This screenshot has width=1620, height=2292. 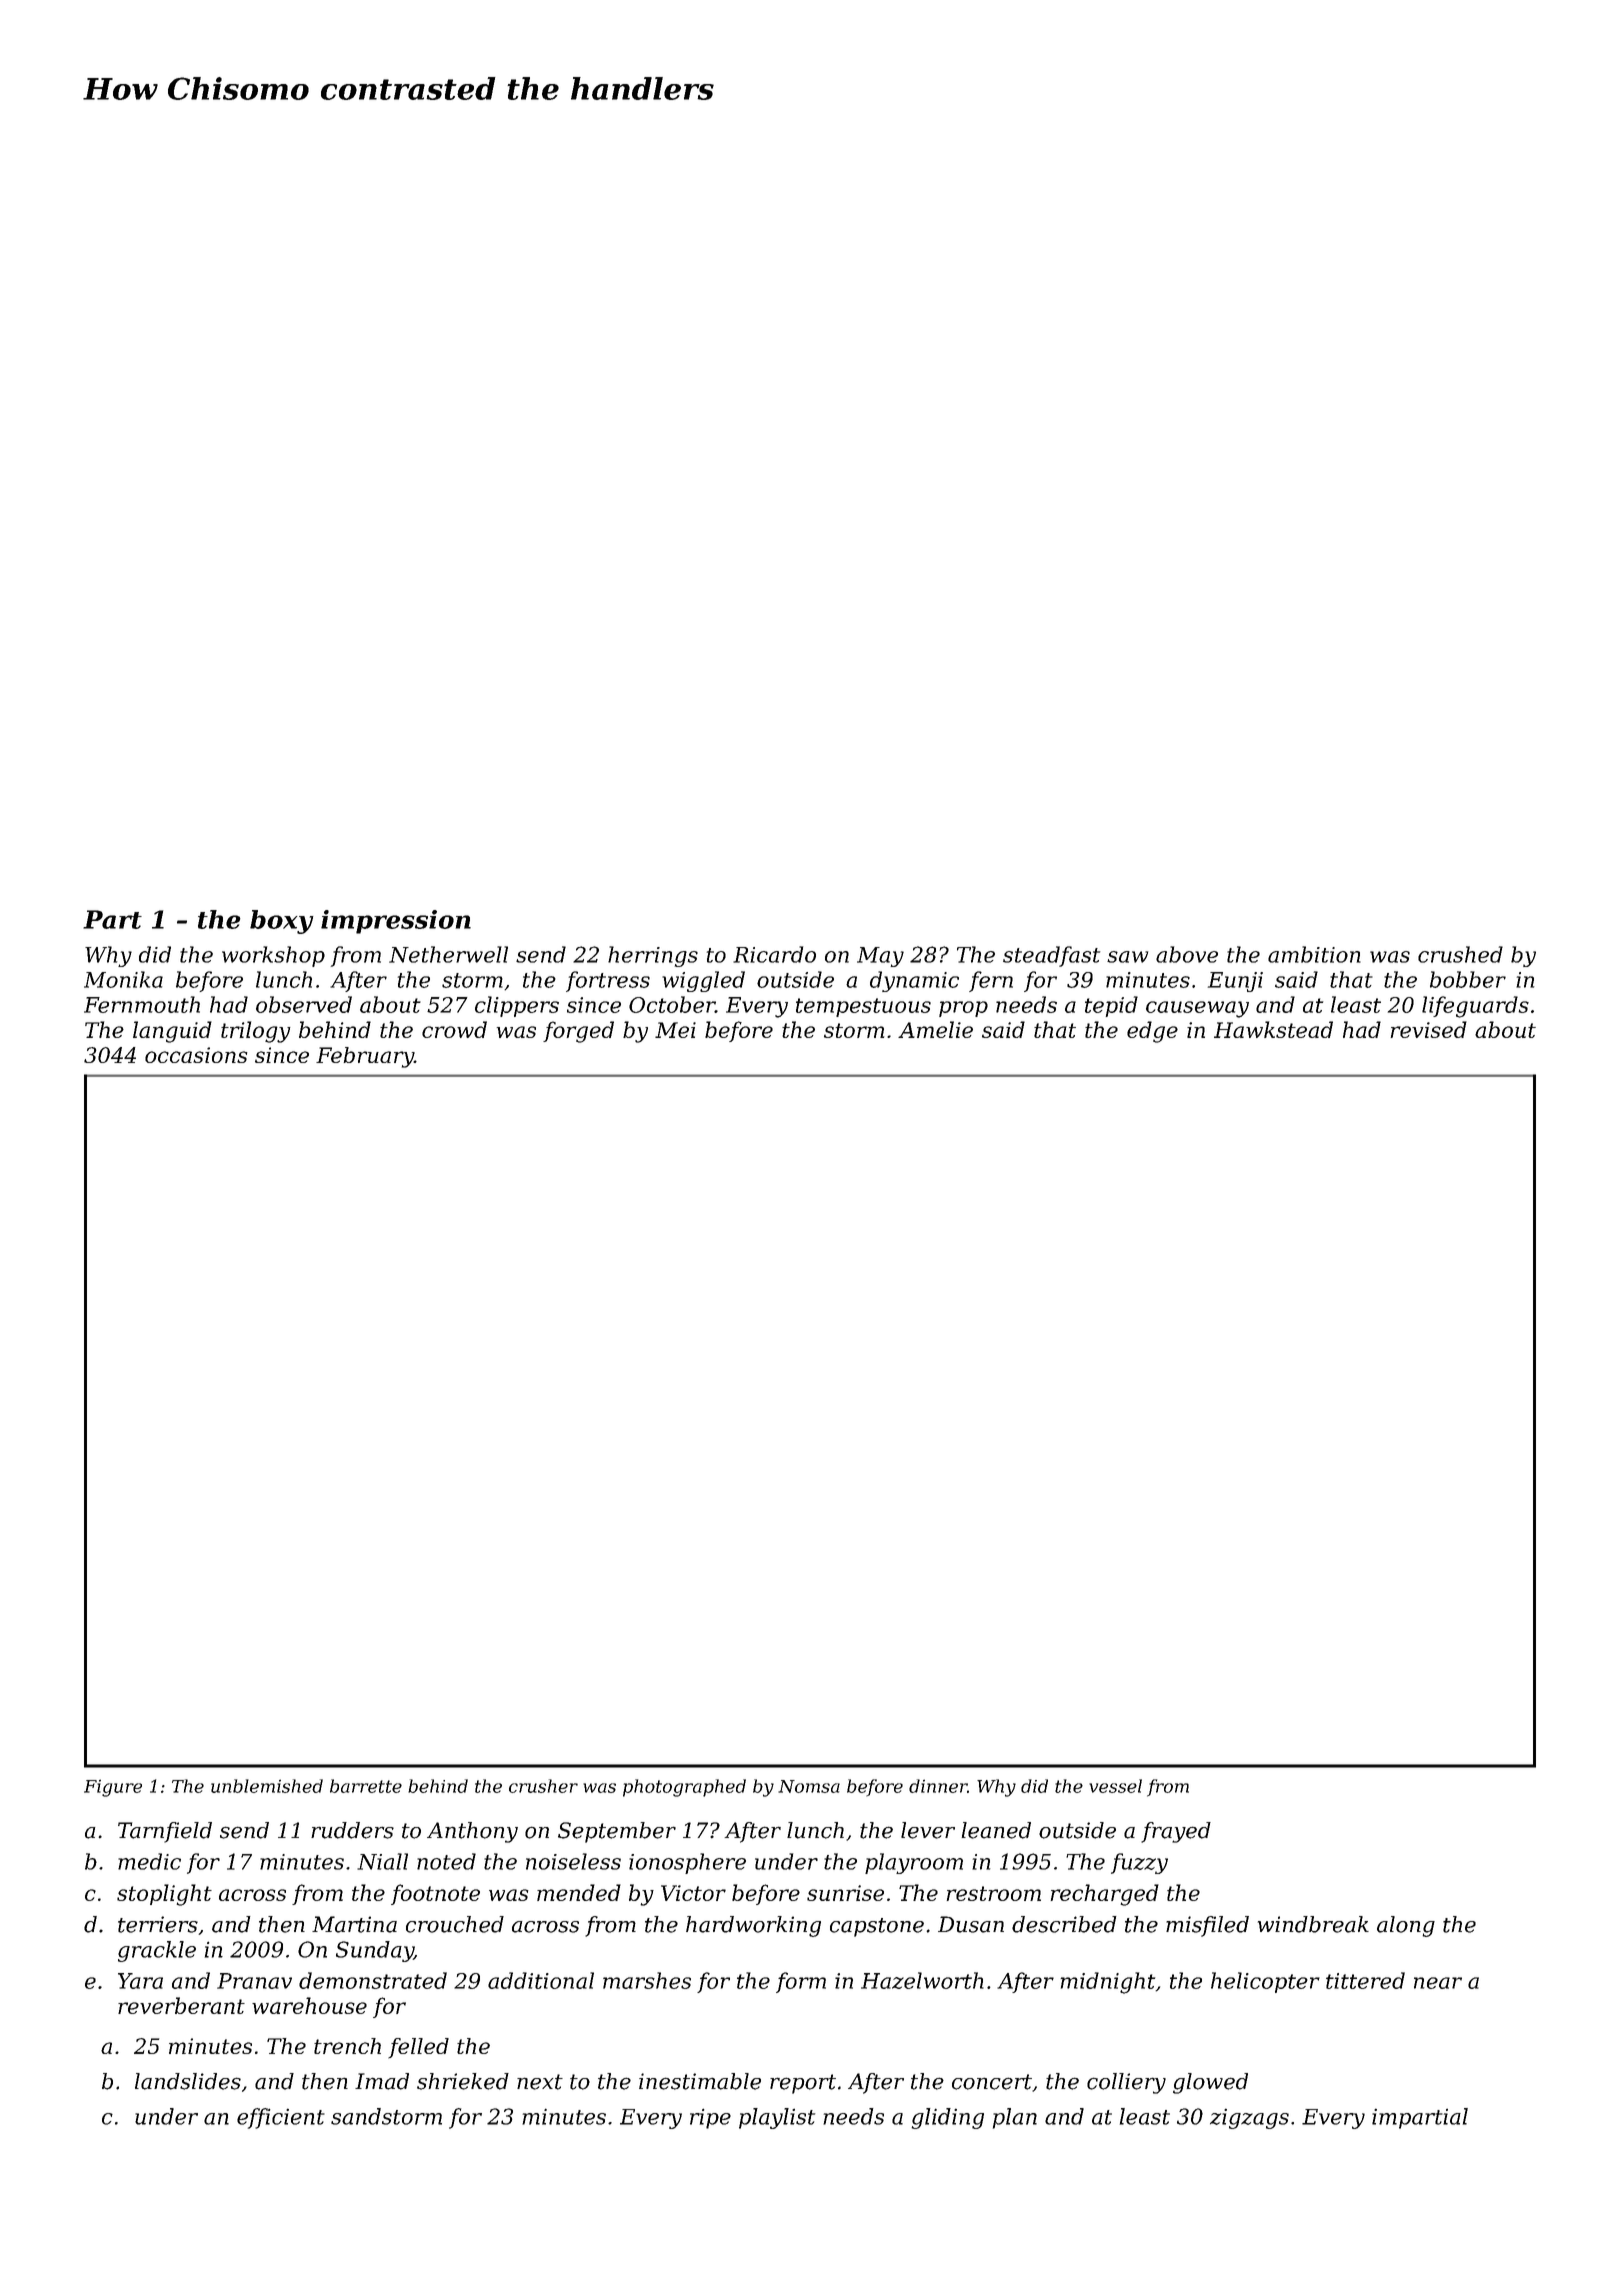 I want to click on frayed, so click(x=1176, y=1832).
